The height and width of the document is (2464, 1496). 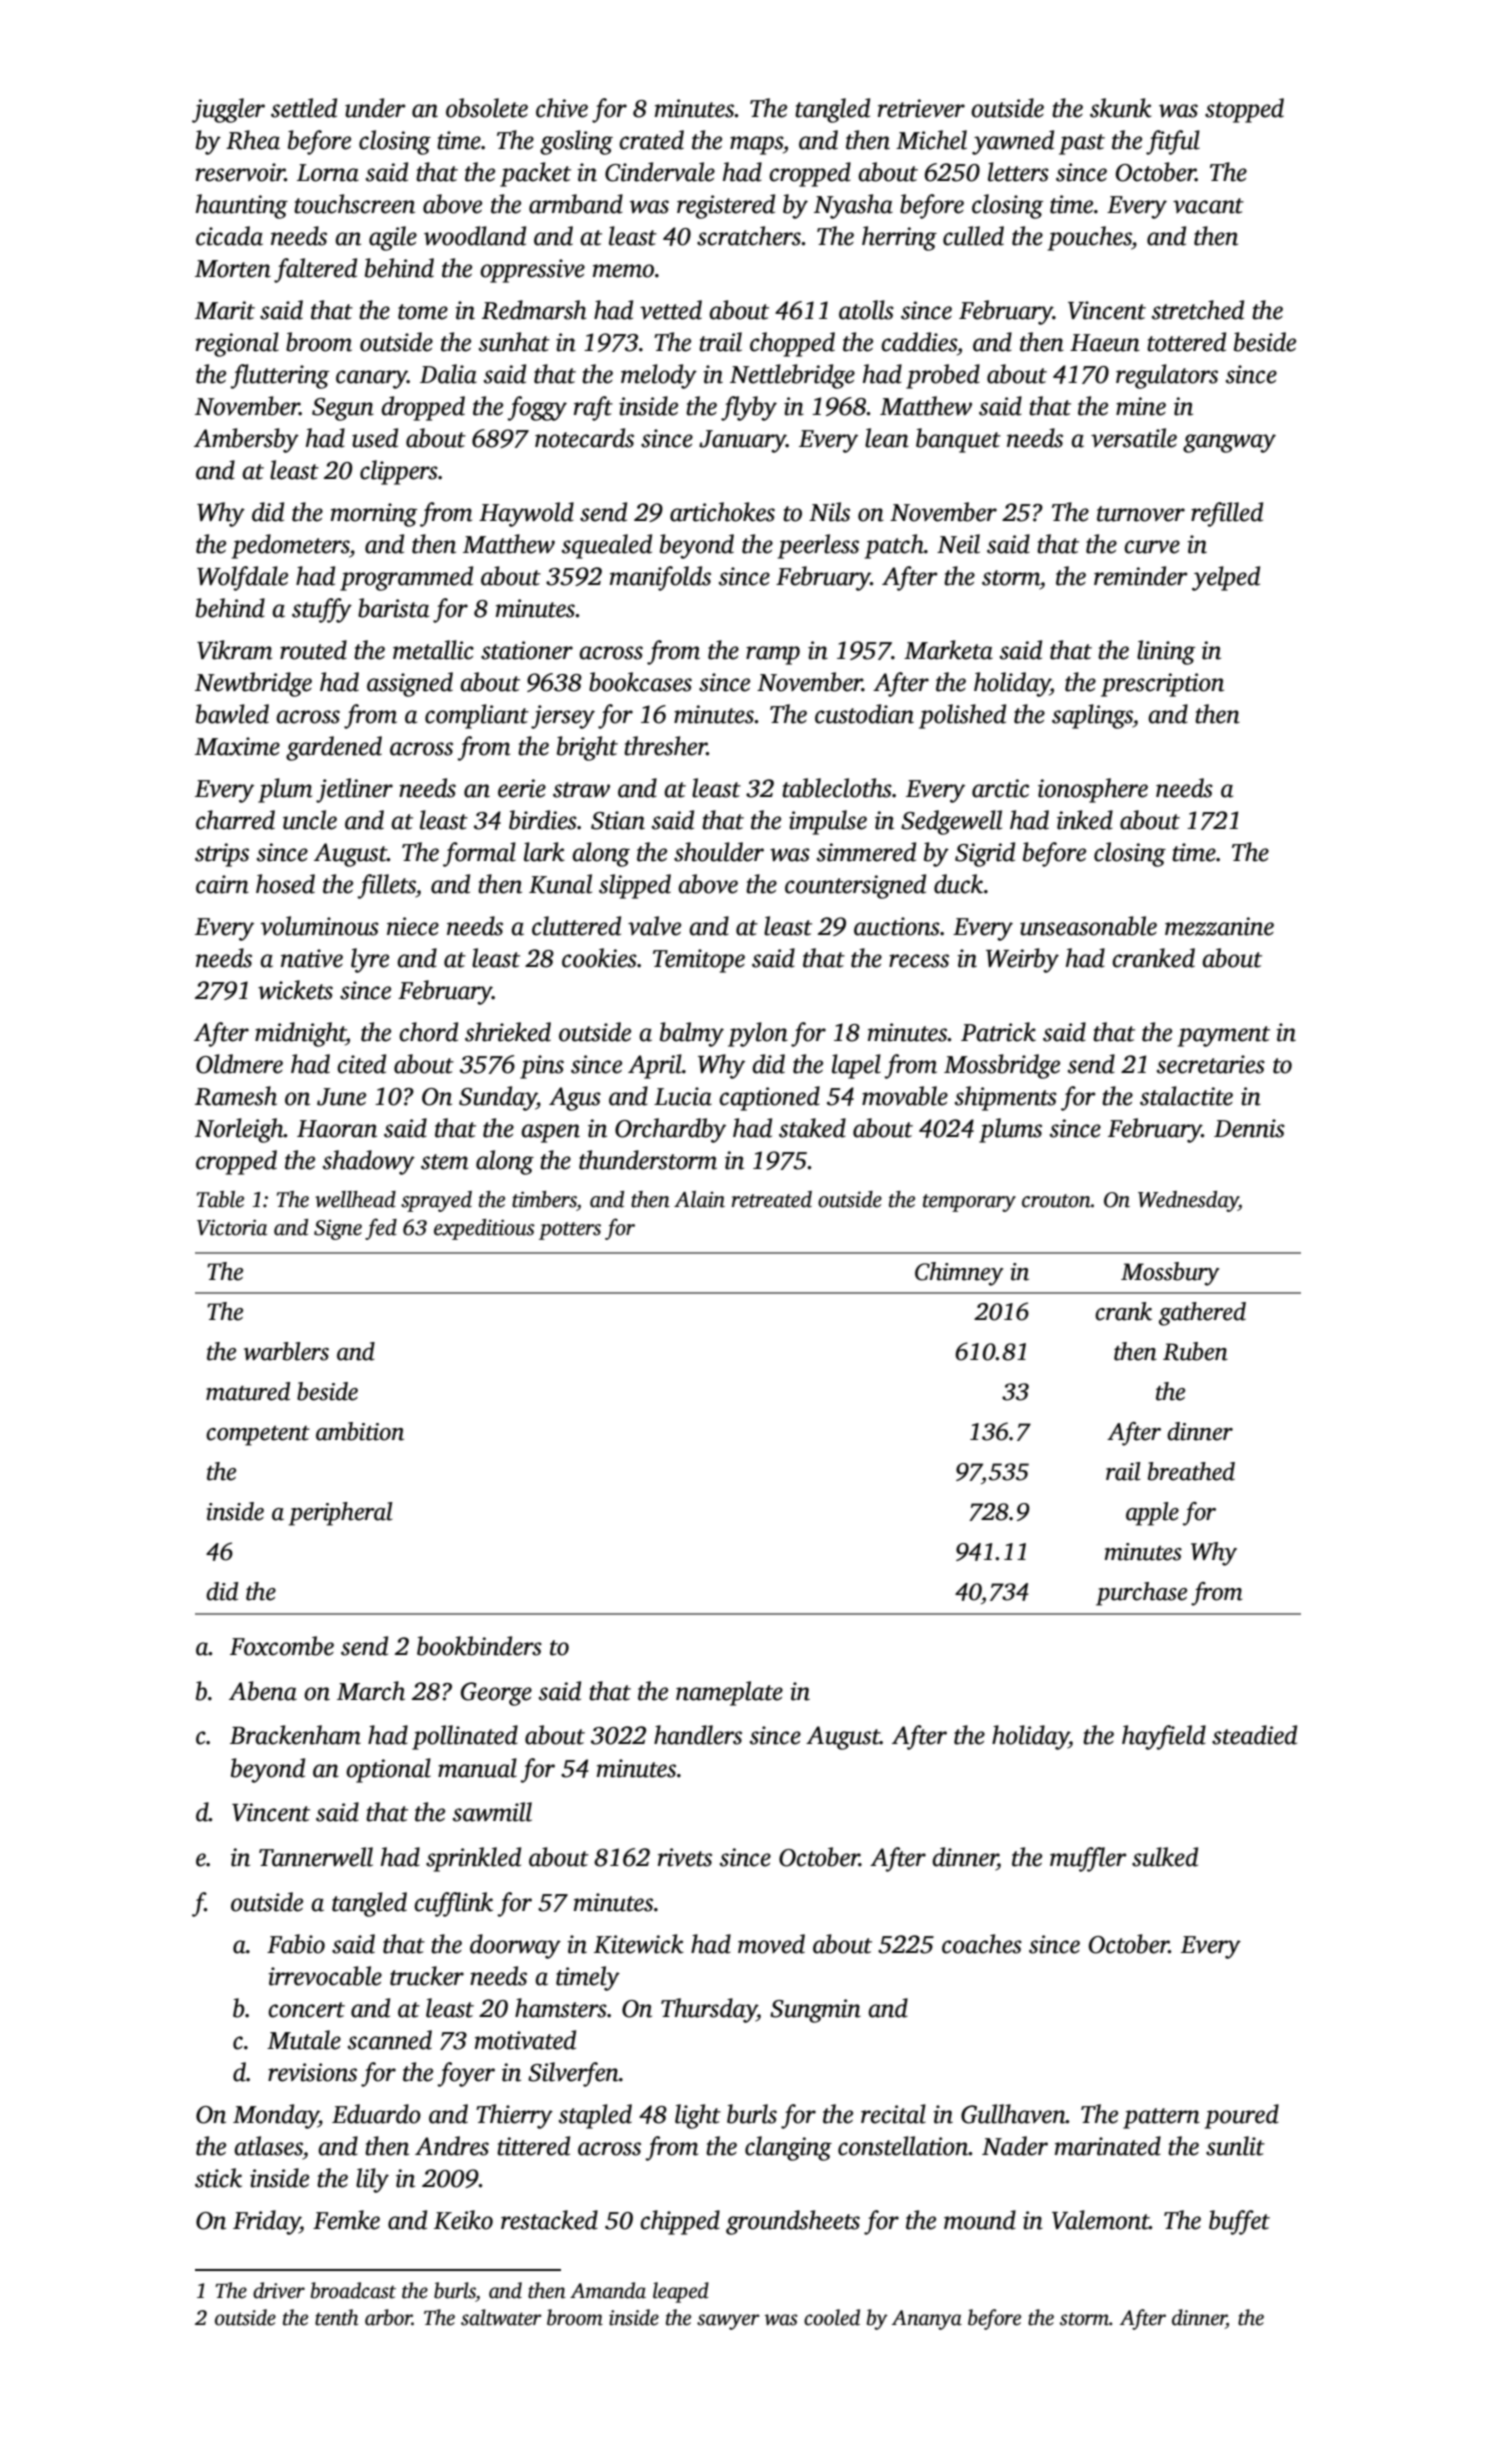 I want to click on cited, so click(x=361, y=1064).
